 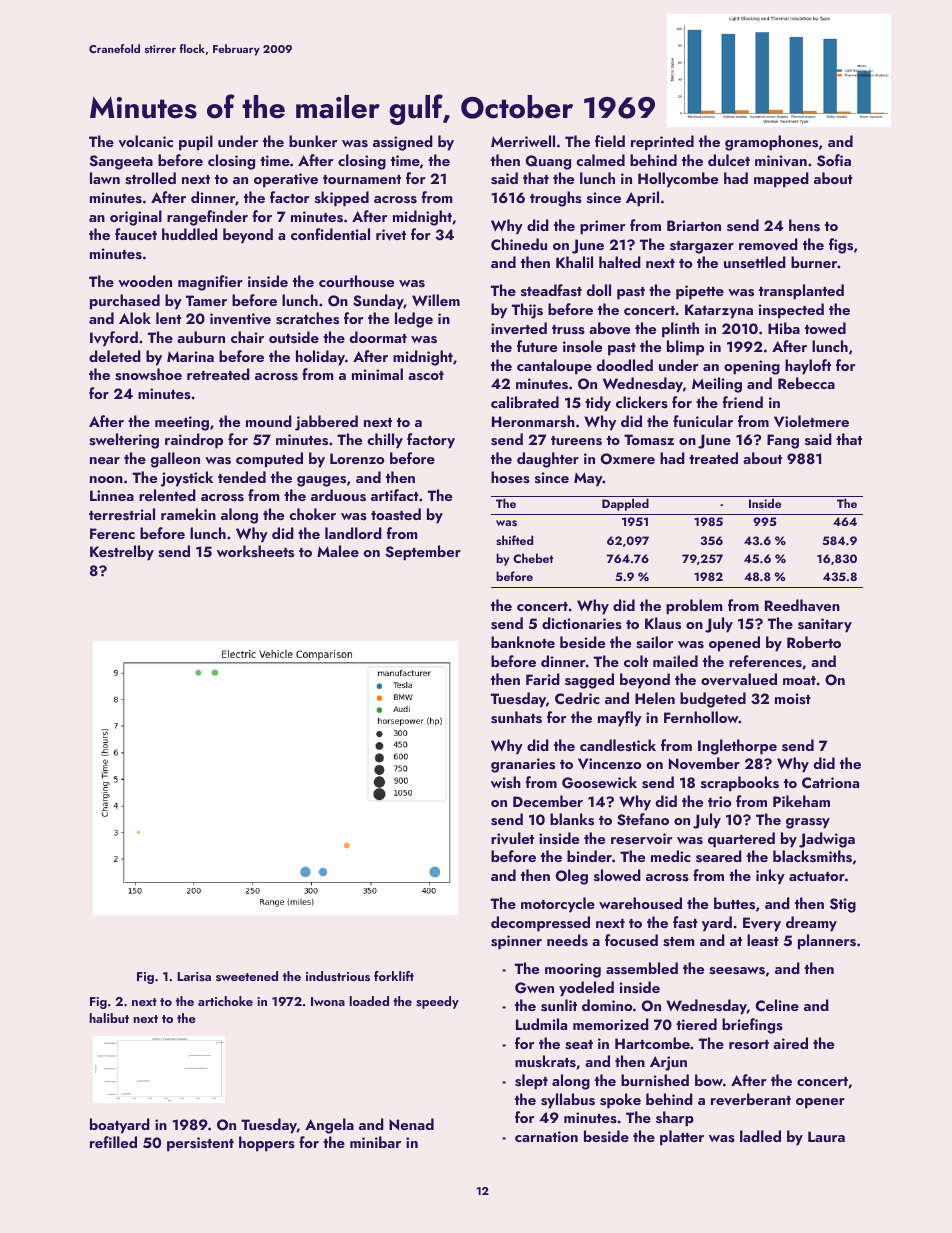 I want to click on skipped, so click(x=342, y=199).
